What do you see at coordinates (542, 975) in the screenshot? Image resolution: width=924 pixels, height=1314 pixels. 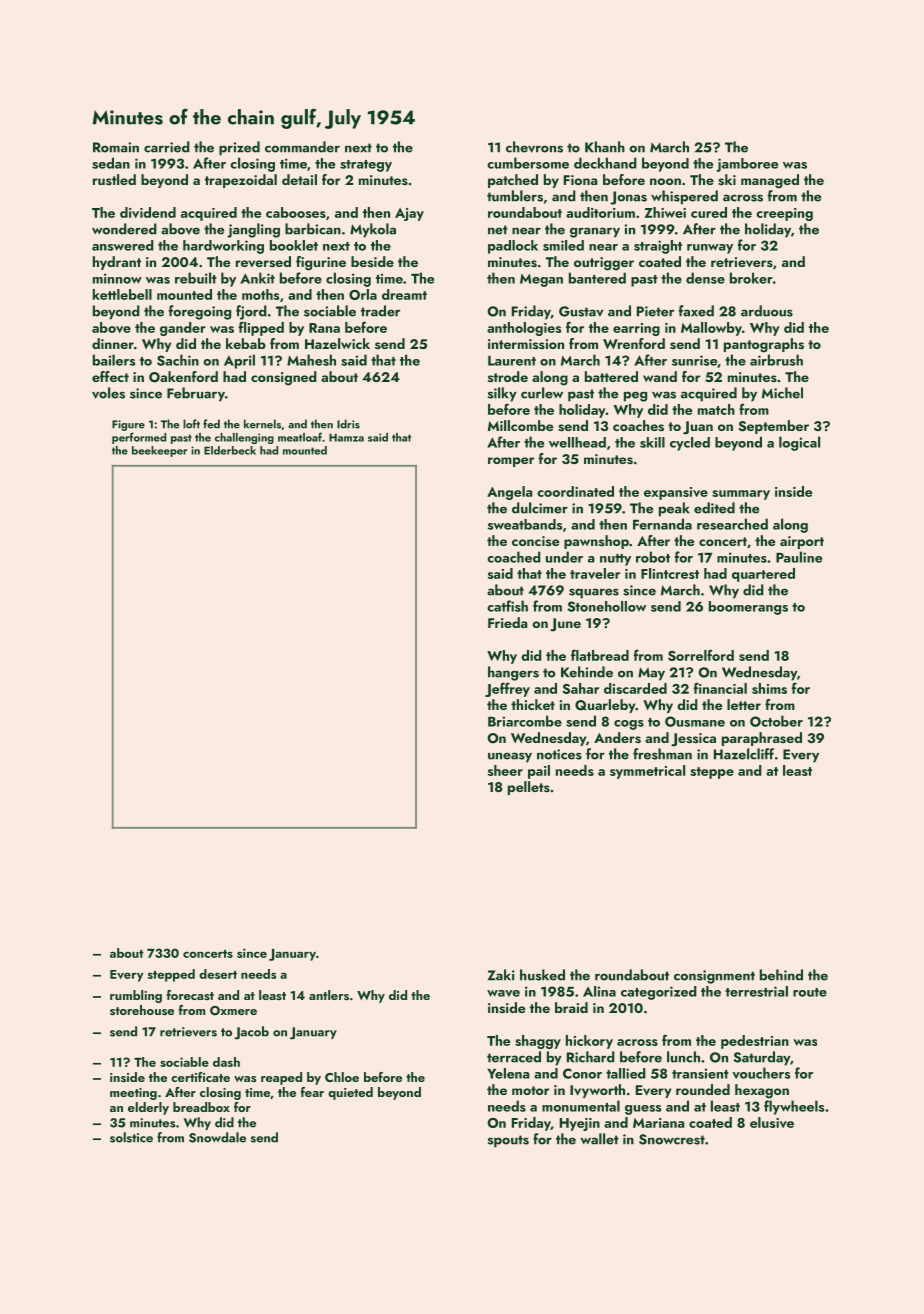 I see `husked` at bounding box center [542, 975].
